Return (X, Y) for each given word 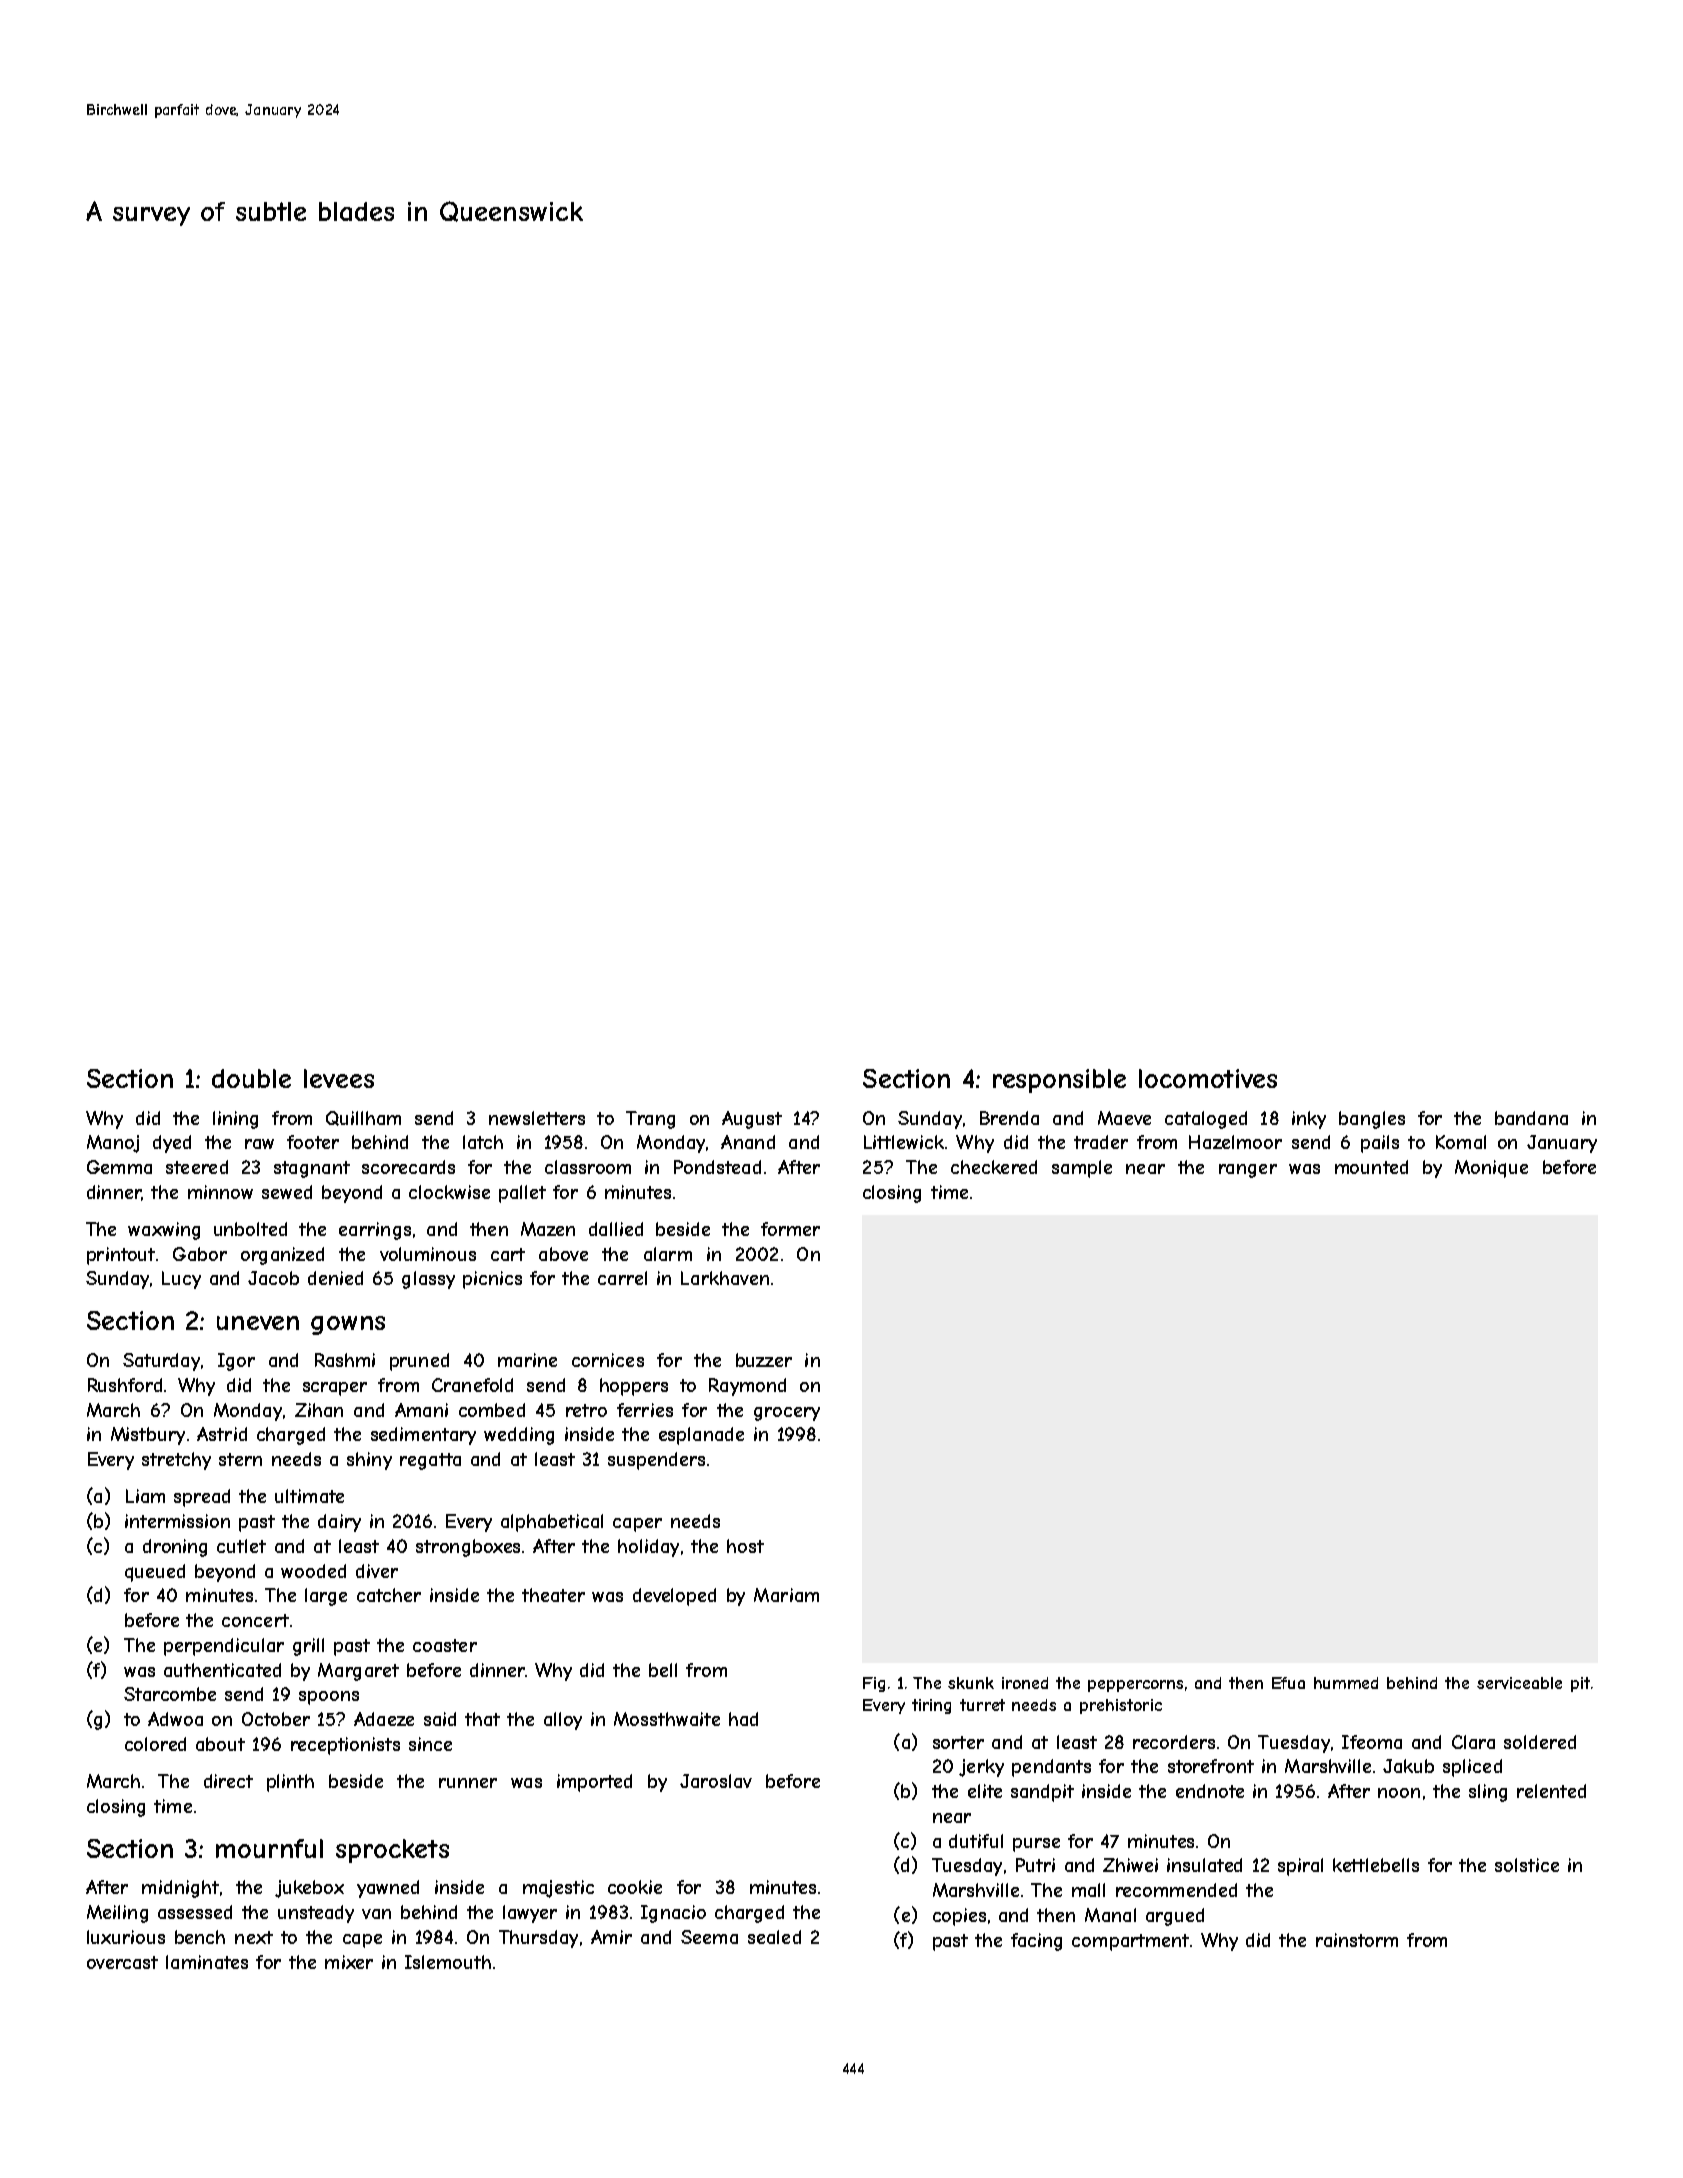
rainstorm (1357, 1940)
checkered (994, 1167)
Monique (1491, 1169)
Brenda (1009, 1118)
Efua (1288, 1683)
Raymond (747, 1387)
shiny (369, 1461)
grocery (787, 1414)
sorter (958, 1742)
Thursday (538, 1939)
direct (228, 1781)
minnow (220, 1192)
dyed (172, 1144)
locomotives (1208, 1078)
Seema (709, 1937)
